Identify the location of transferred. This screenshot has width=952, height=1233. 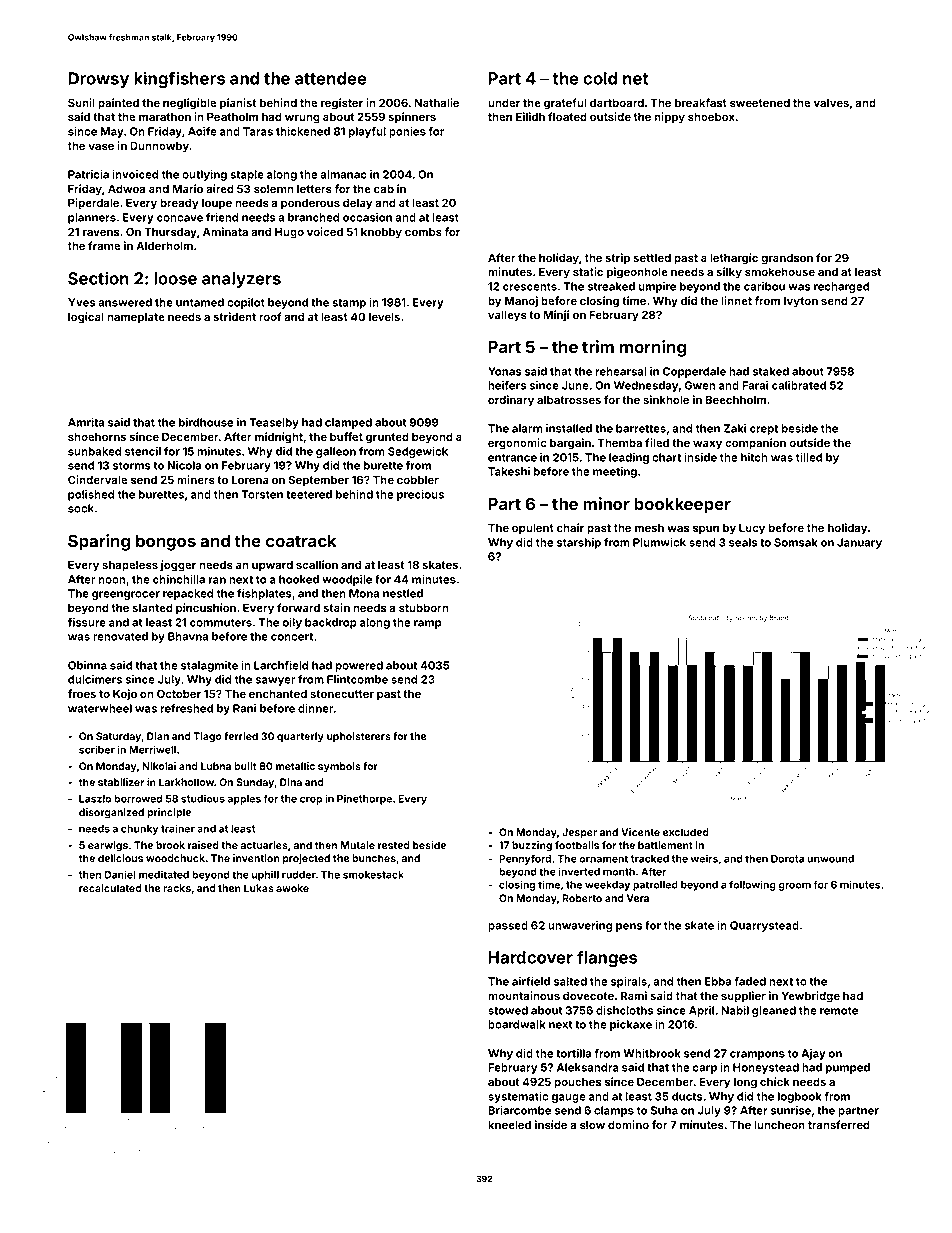
(839, 1124).
